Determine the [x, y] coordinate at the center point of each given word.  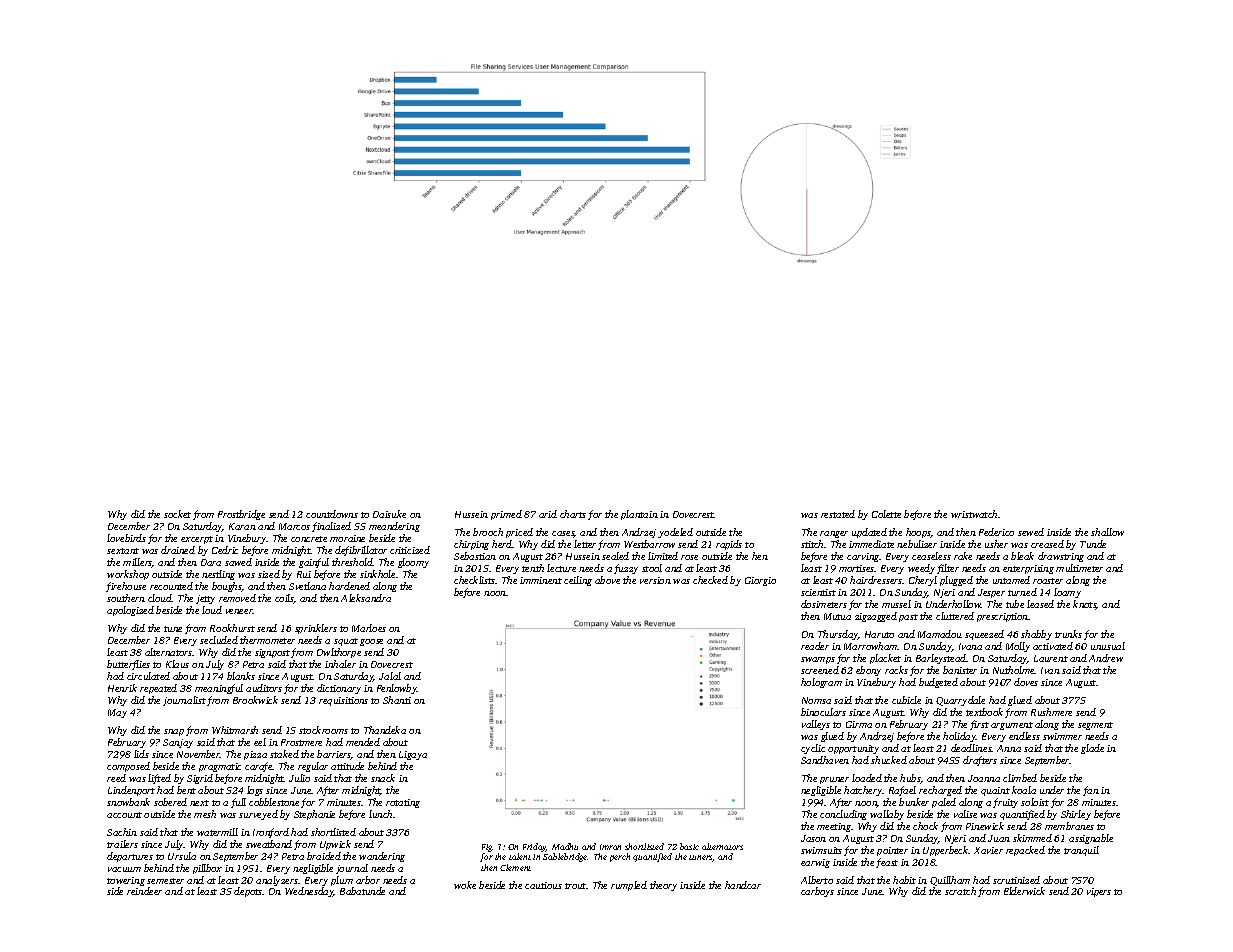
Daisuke [389, 514]
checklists [475, 580]
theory [663, 886]
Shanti [397, 700]
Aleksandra [366, 598]
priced [519, 533]
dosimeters [824, 604]
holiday [959, 737]
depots [248, 892]
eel [260, 742]
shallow [1107, 532]
